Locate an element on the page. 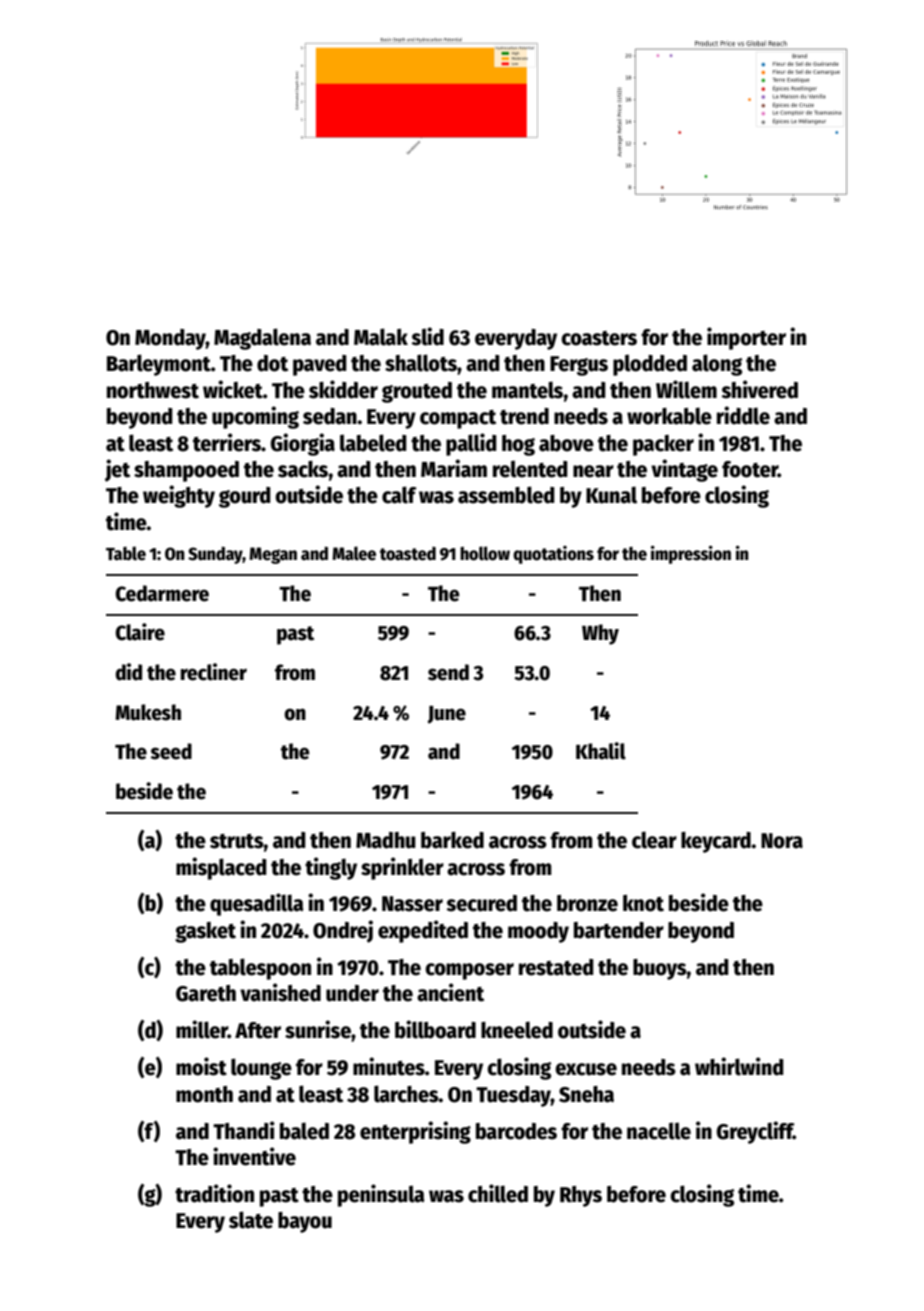 Image resolution: width=924 pixels, height=1311 pixels. seed is located at coordinates (171, 751).
